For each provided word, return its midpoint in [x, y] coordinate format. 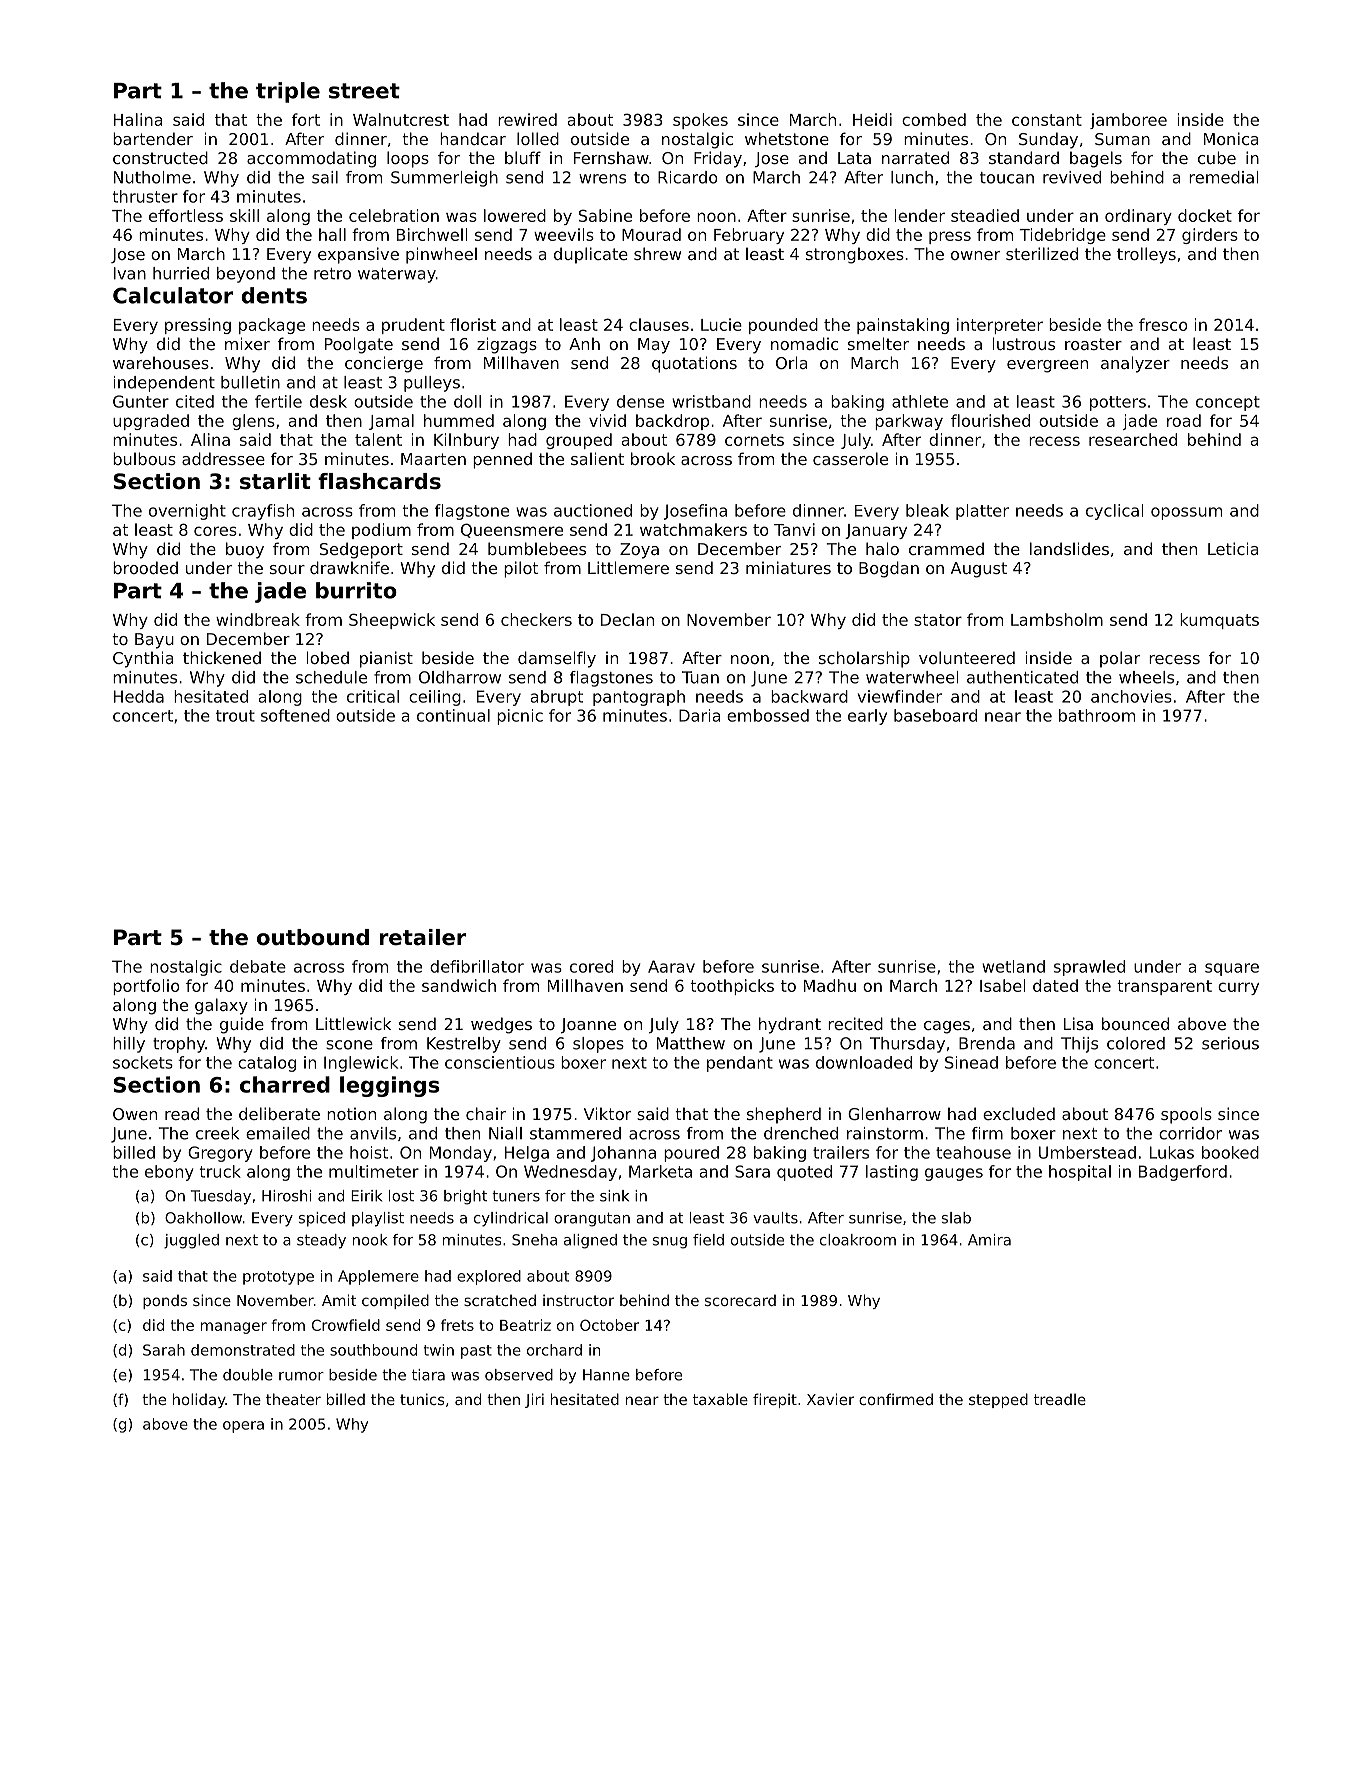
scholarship [864, 659]
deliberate [279, 1113]
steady [321, 1241]
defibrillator [477, 966]
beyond [246, 275]
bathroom [1097, 715]
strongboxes [855, 255]
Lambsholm [1057, 619]
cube [1217, 157]
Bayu [154, 641]
